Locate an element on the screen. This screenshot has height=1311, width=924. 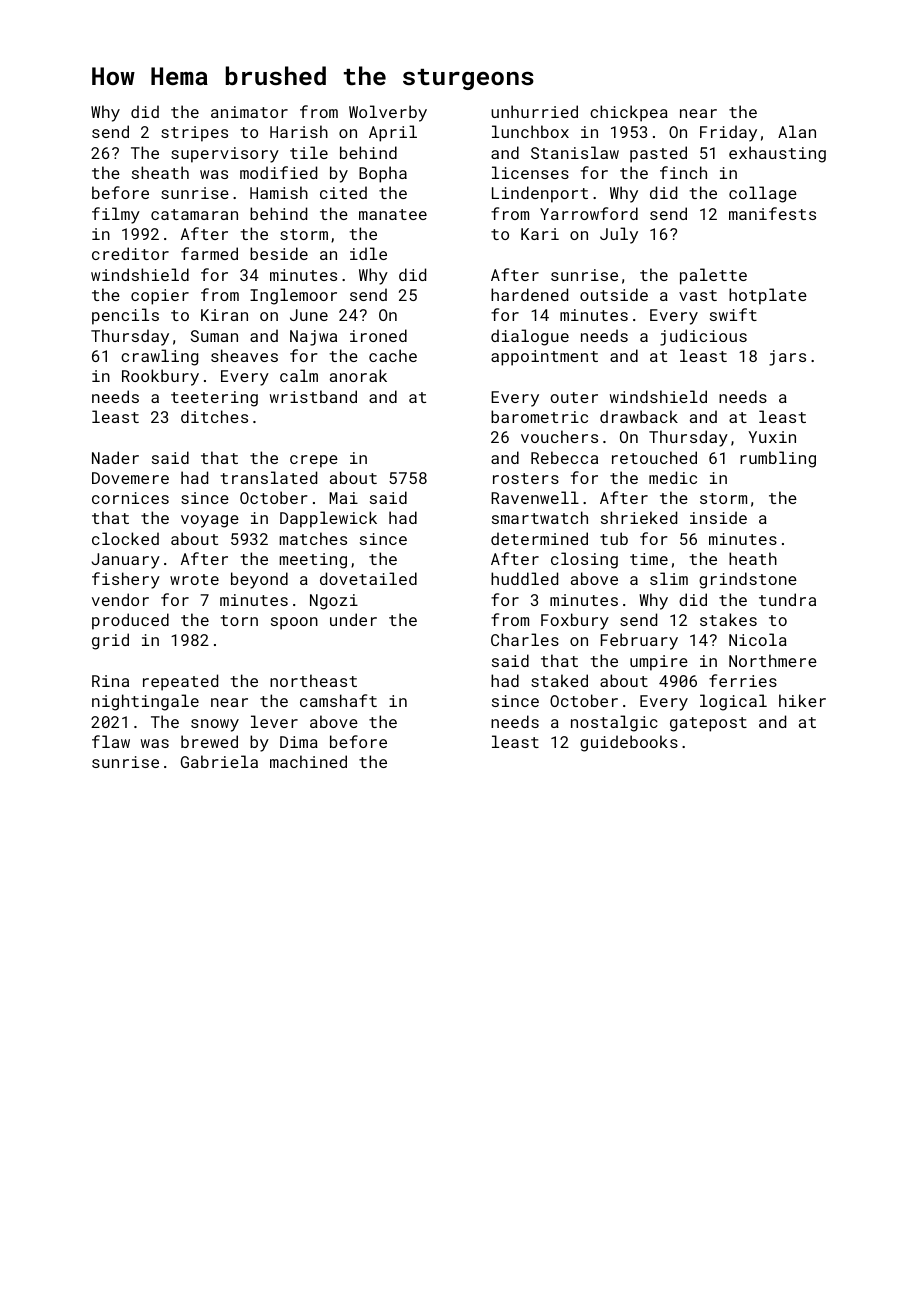
Wolverby is located at coordinates (388, 113).
